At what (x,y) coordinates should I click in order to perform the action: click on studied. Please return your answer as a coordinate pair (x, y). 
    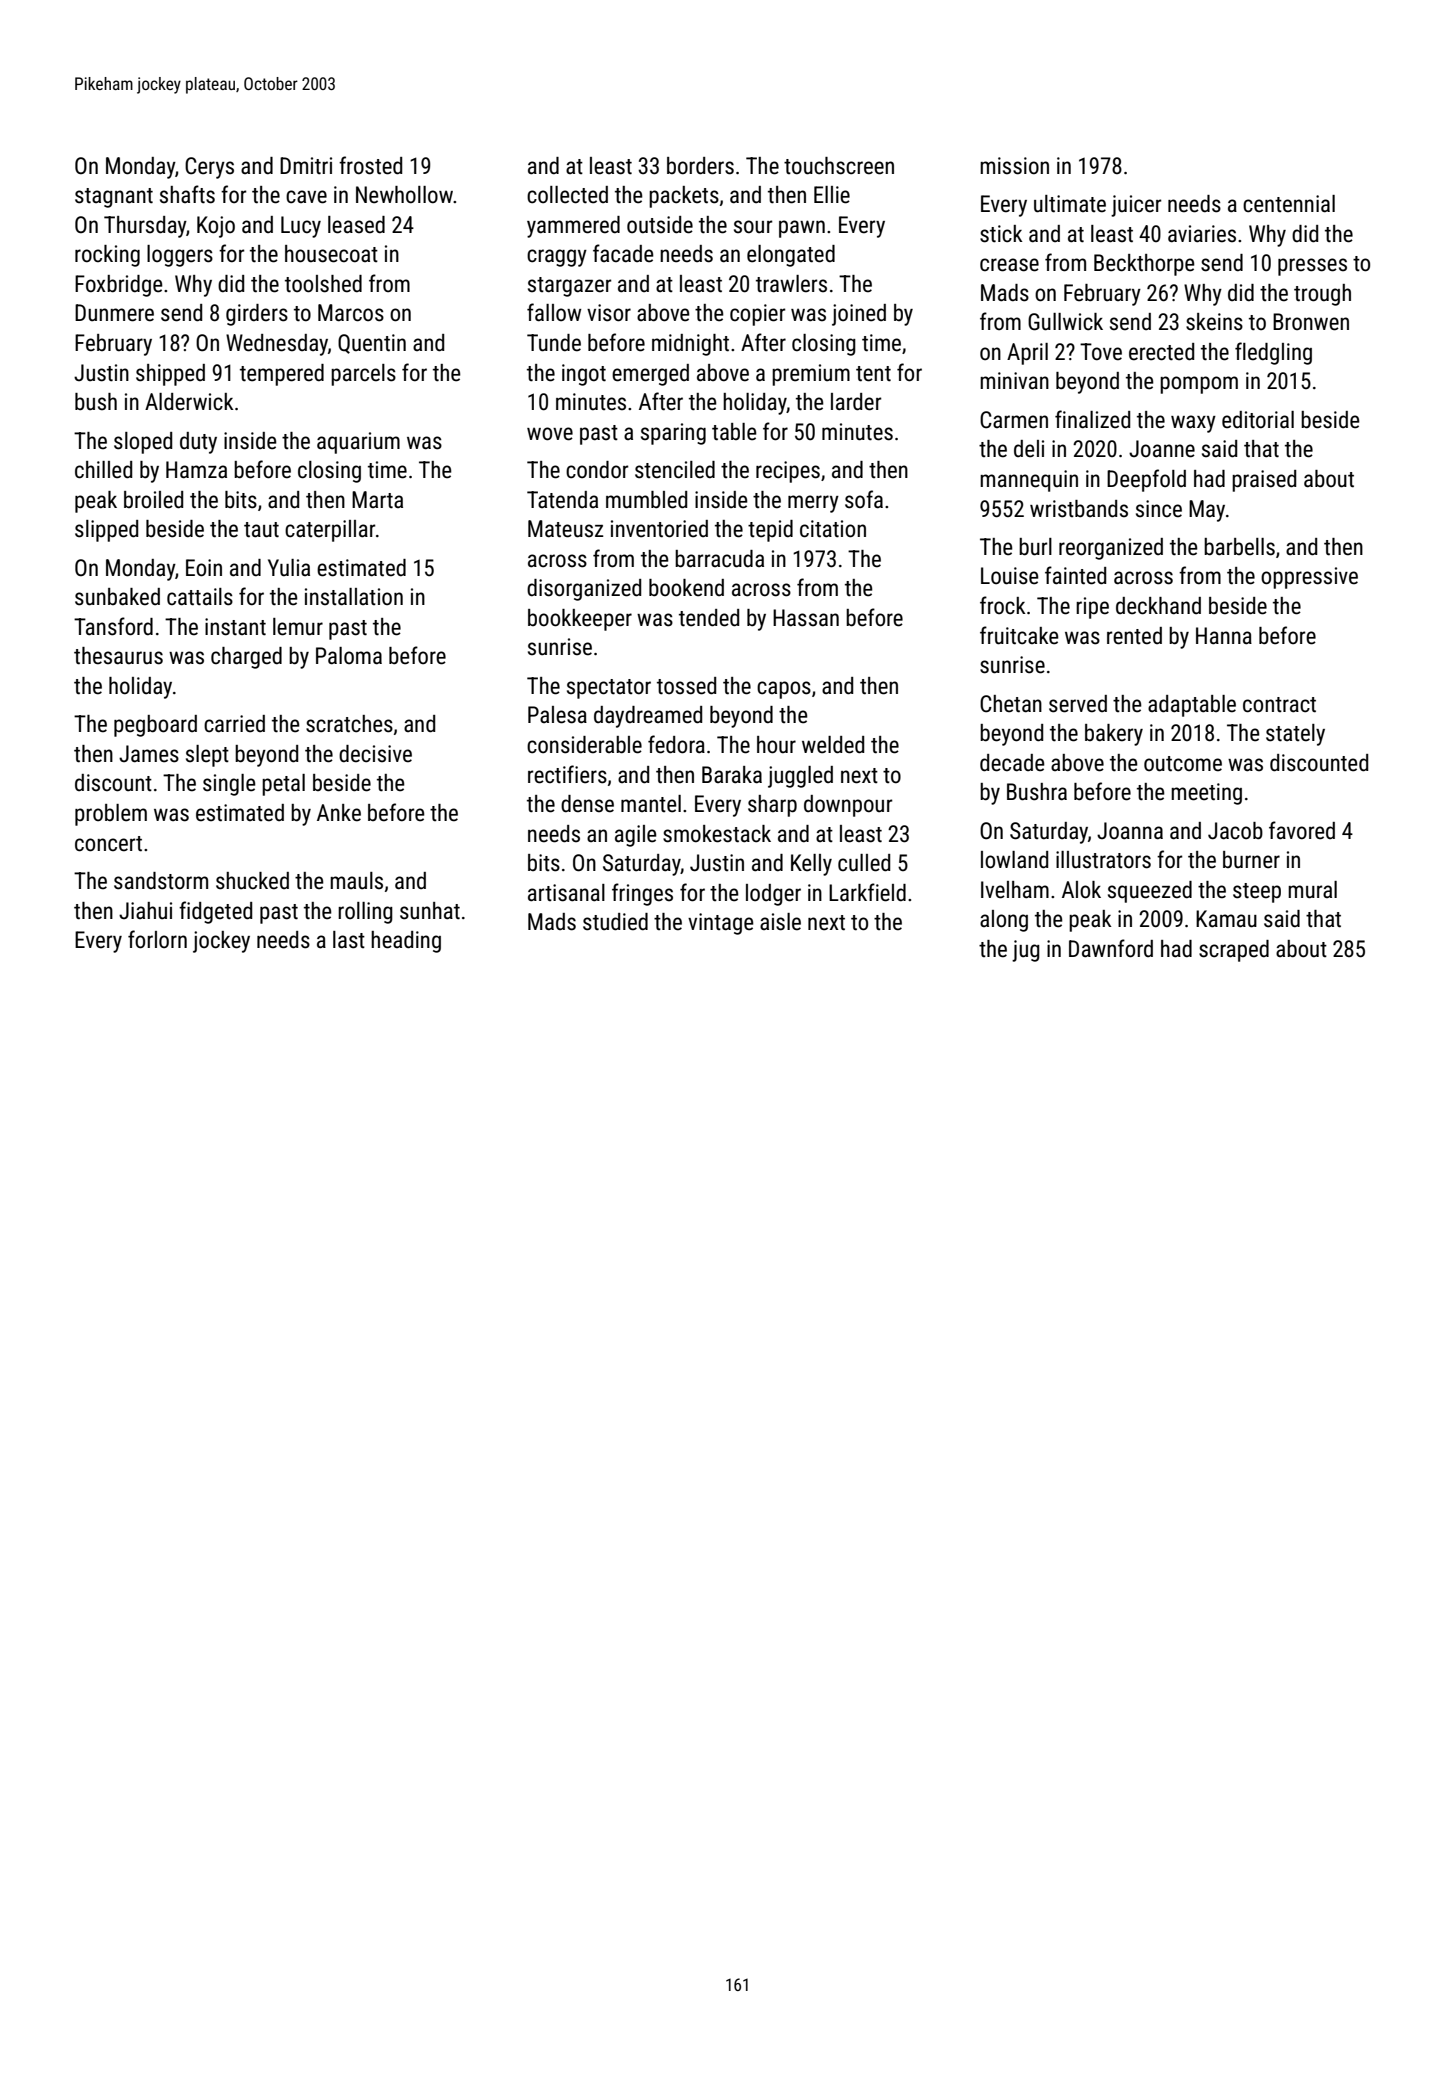
    Looking at the image, I should click on (615, 922).
